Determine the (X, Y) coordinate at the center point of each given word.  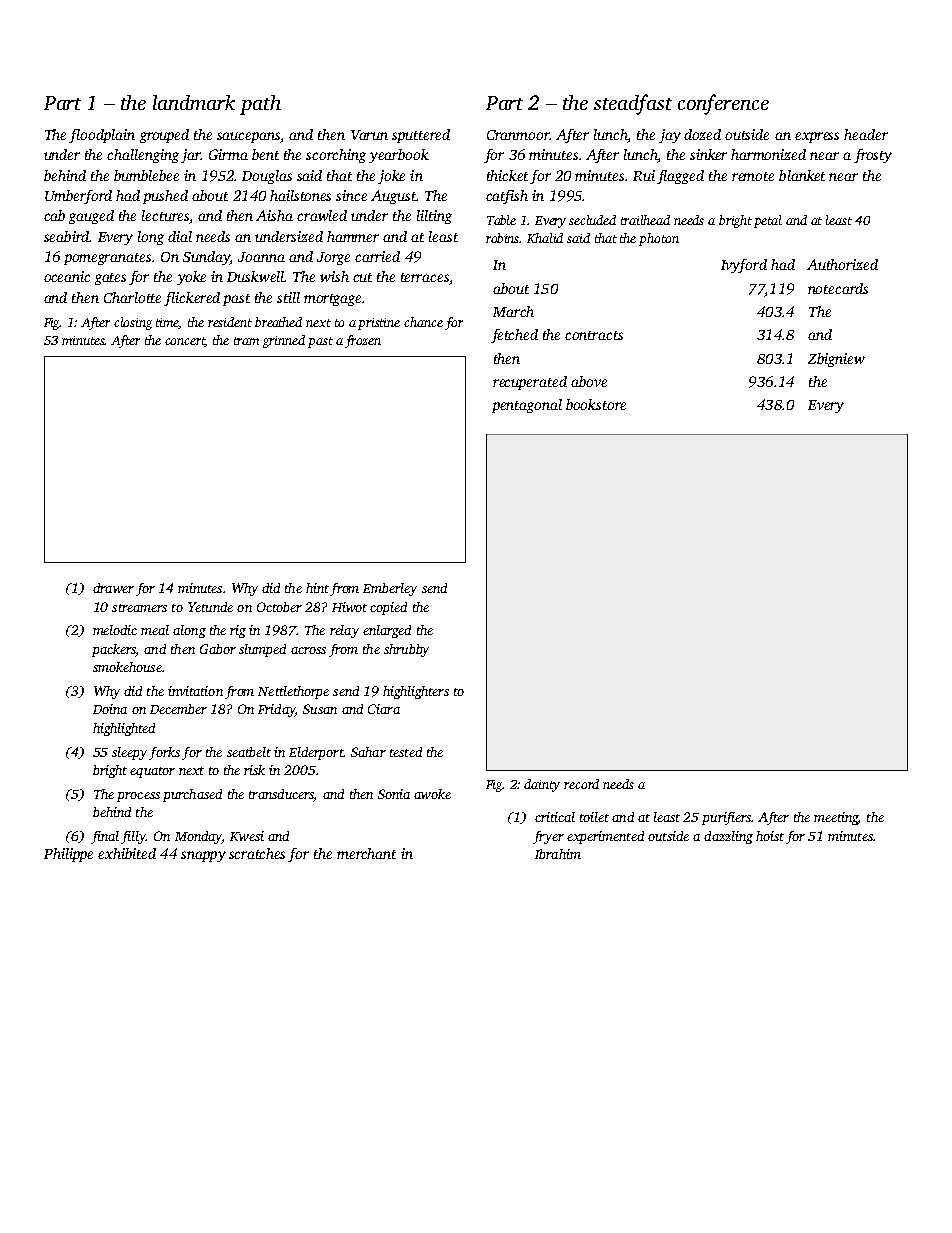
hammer (353, 236)
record (581, 784)
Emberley (390, 589)
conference (723, 104)
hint (317, 588)
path (260, 105)
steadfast (633, 104)
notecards (838, 288)
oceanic (67, 276)
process (138, 797)
